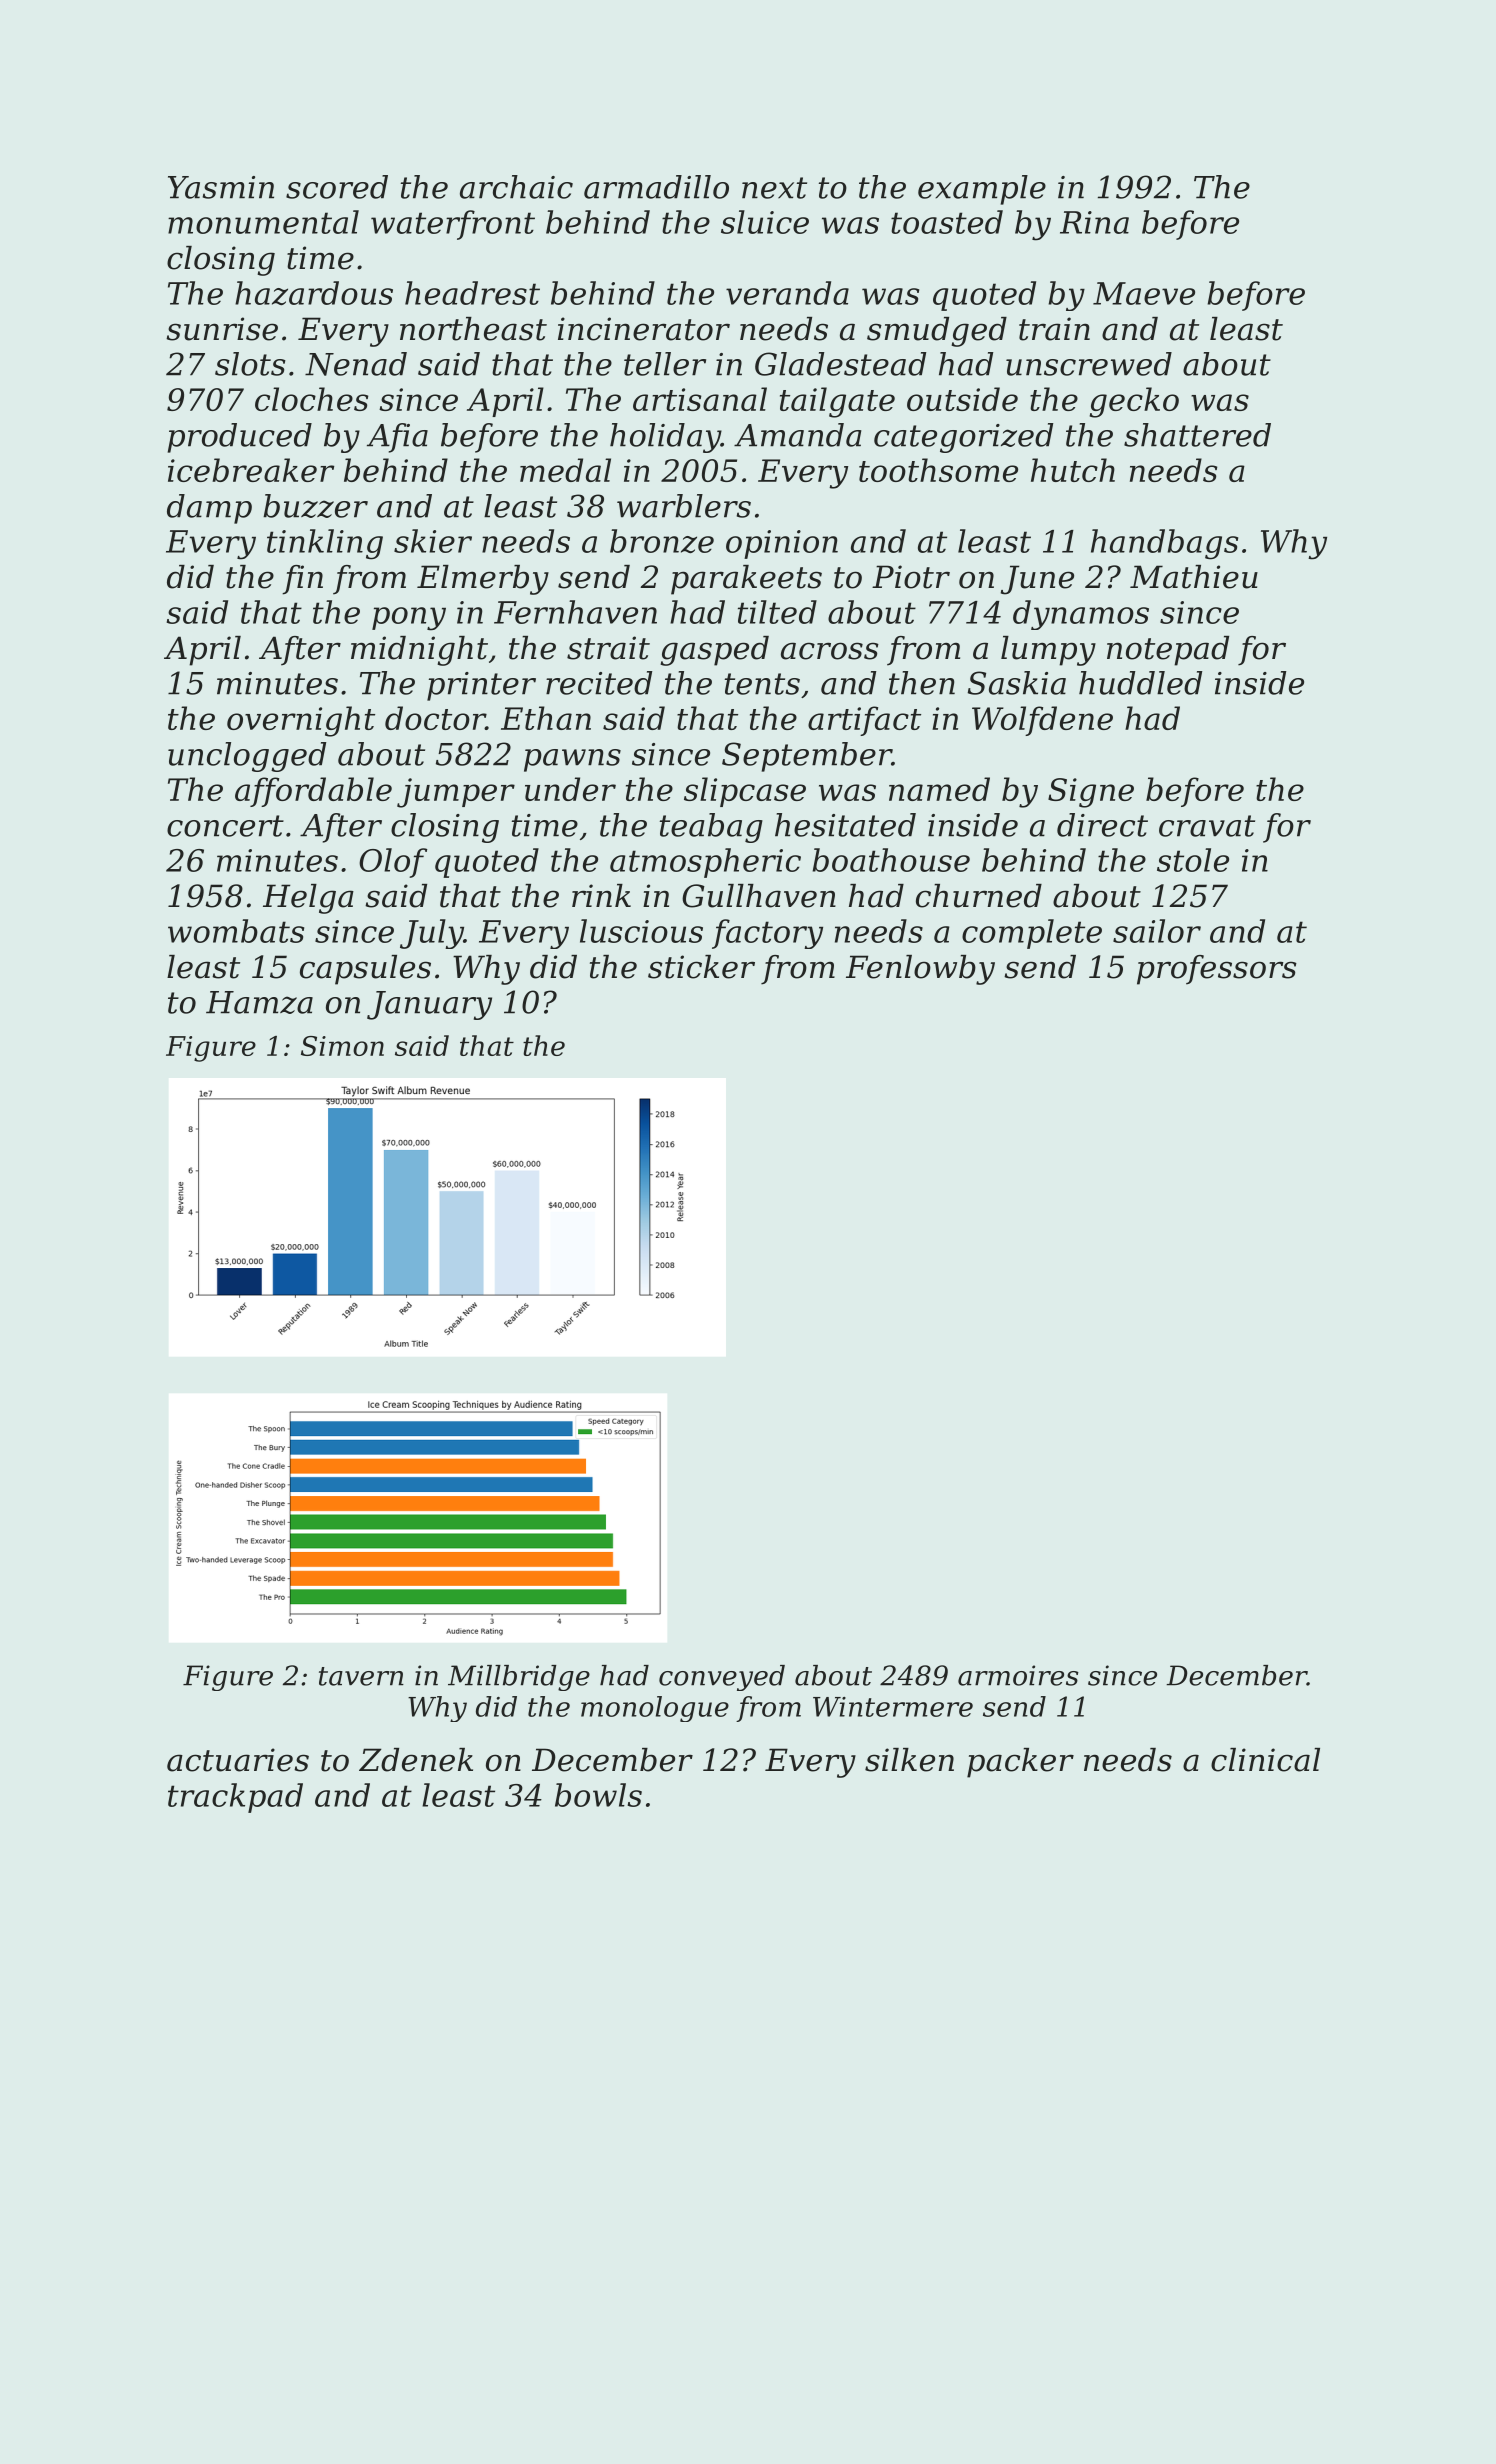 This screenshot has width=1496, height=2464. What do you see at coordinates (947, 222) in the screenshot?
I see `toasted` at bounding box center [947, 222].
